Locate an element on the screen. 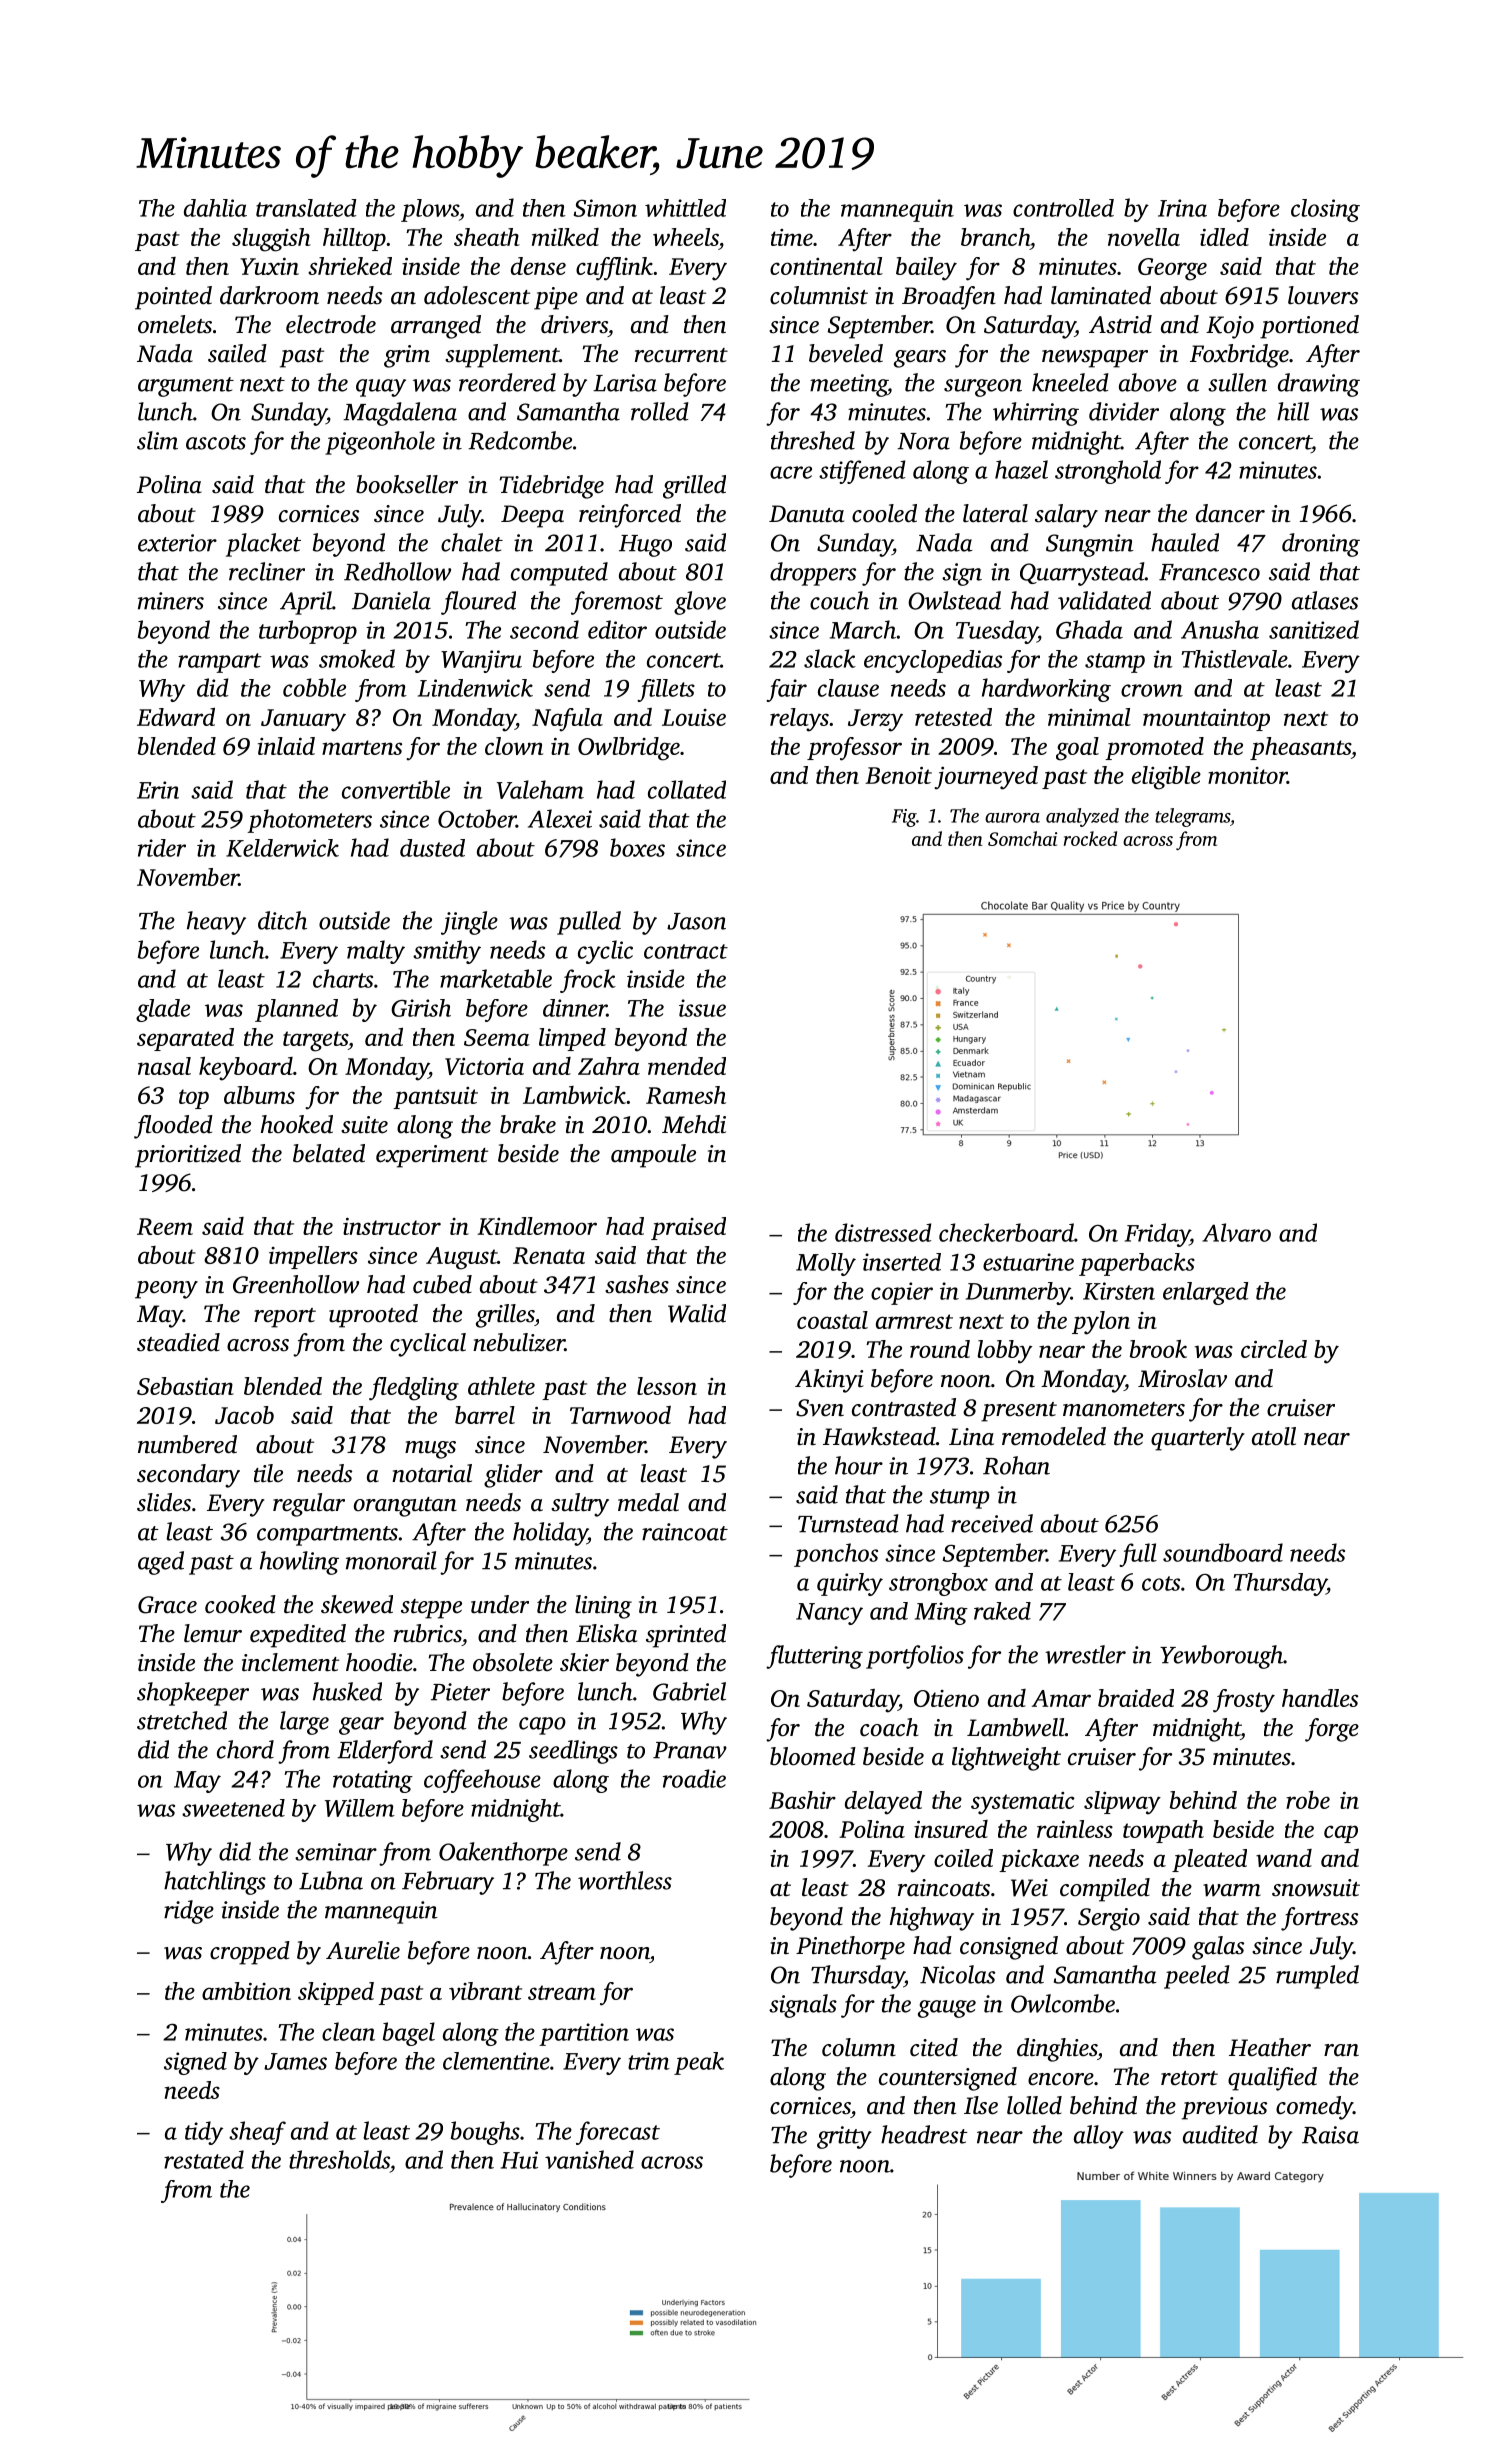 The image size is (1496, 2464). slipway is located at coordinates (1122, 1803).
